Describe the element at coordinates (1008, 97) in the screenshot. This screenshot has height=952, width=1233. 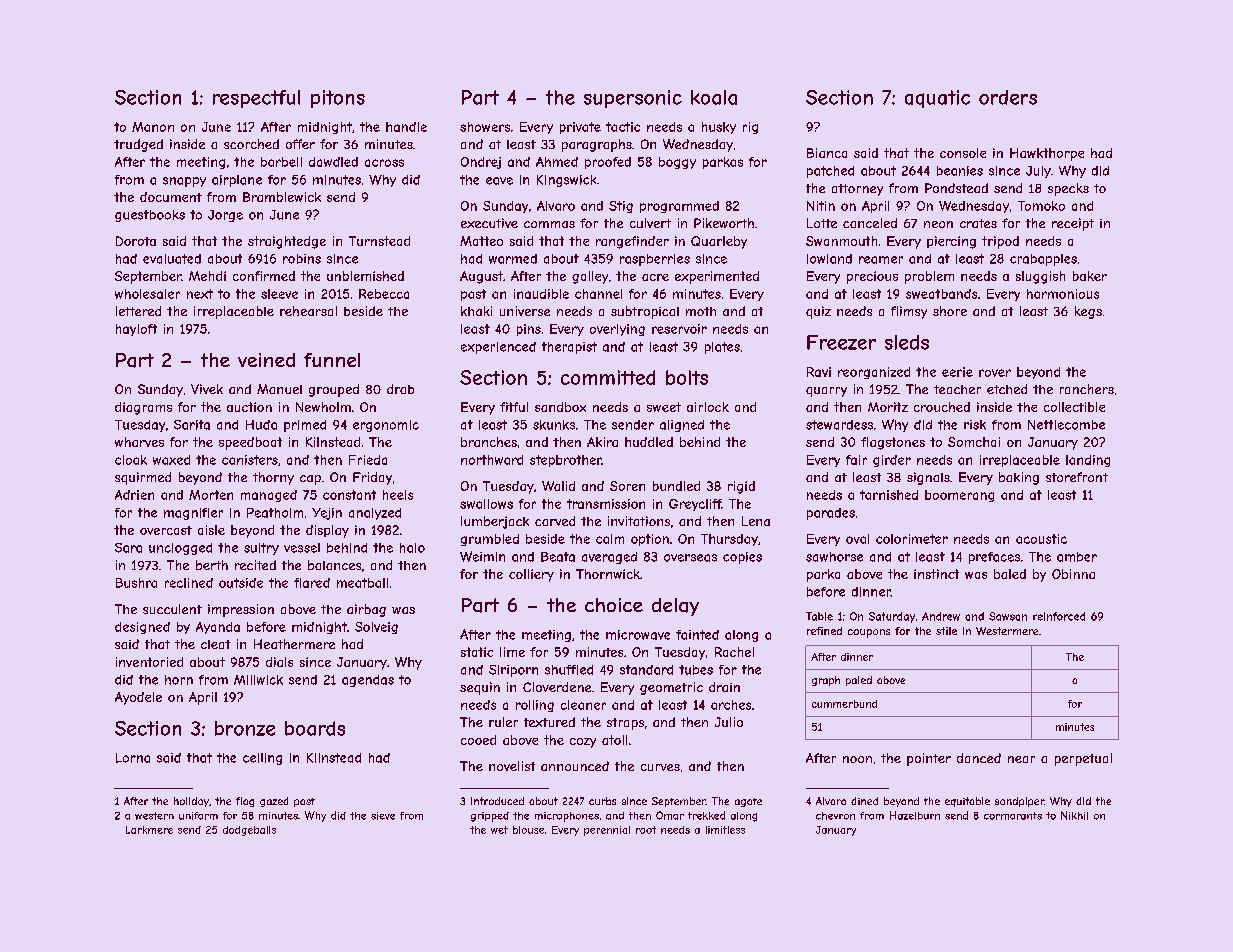
I see `orders` at that location.
